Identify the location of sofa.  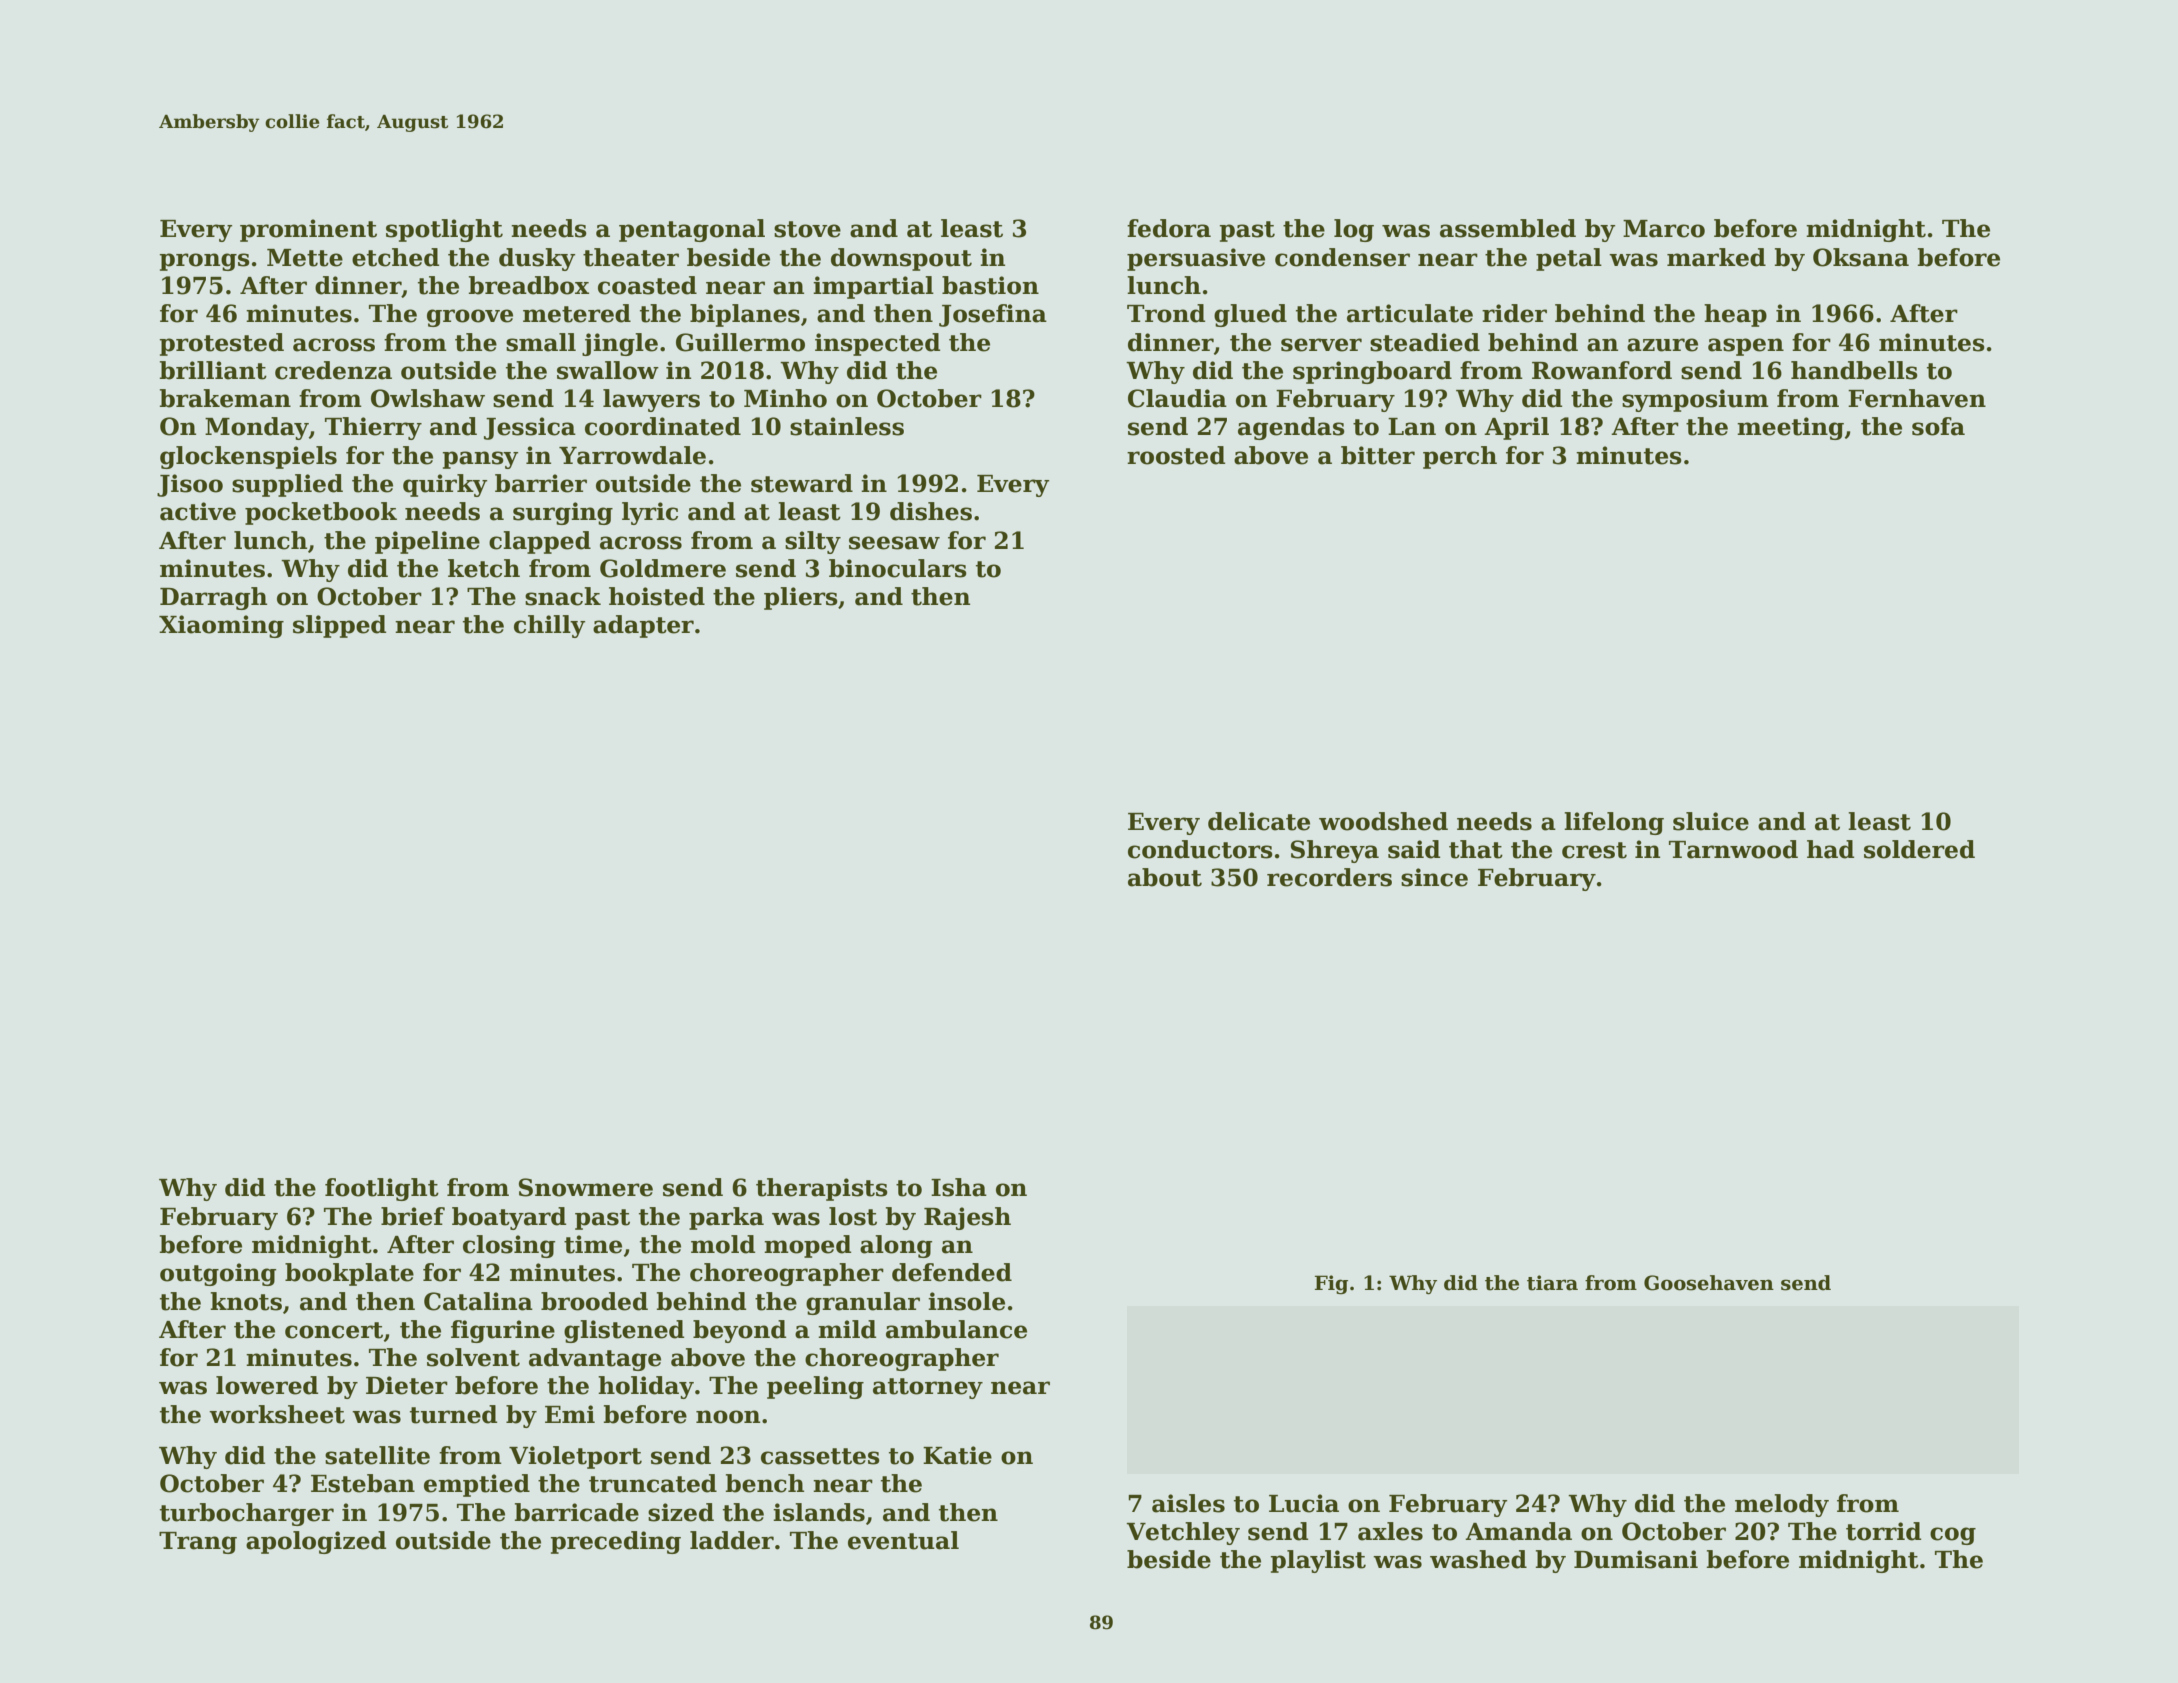
(1938, 426).
